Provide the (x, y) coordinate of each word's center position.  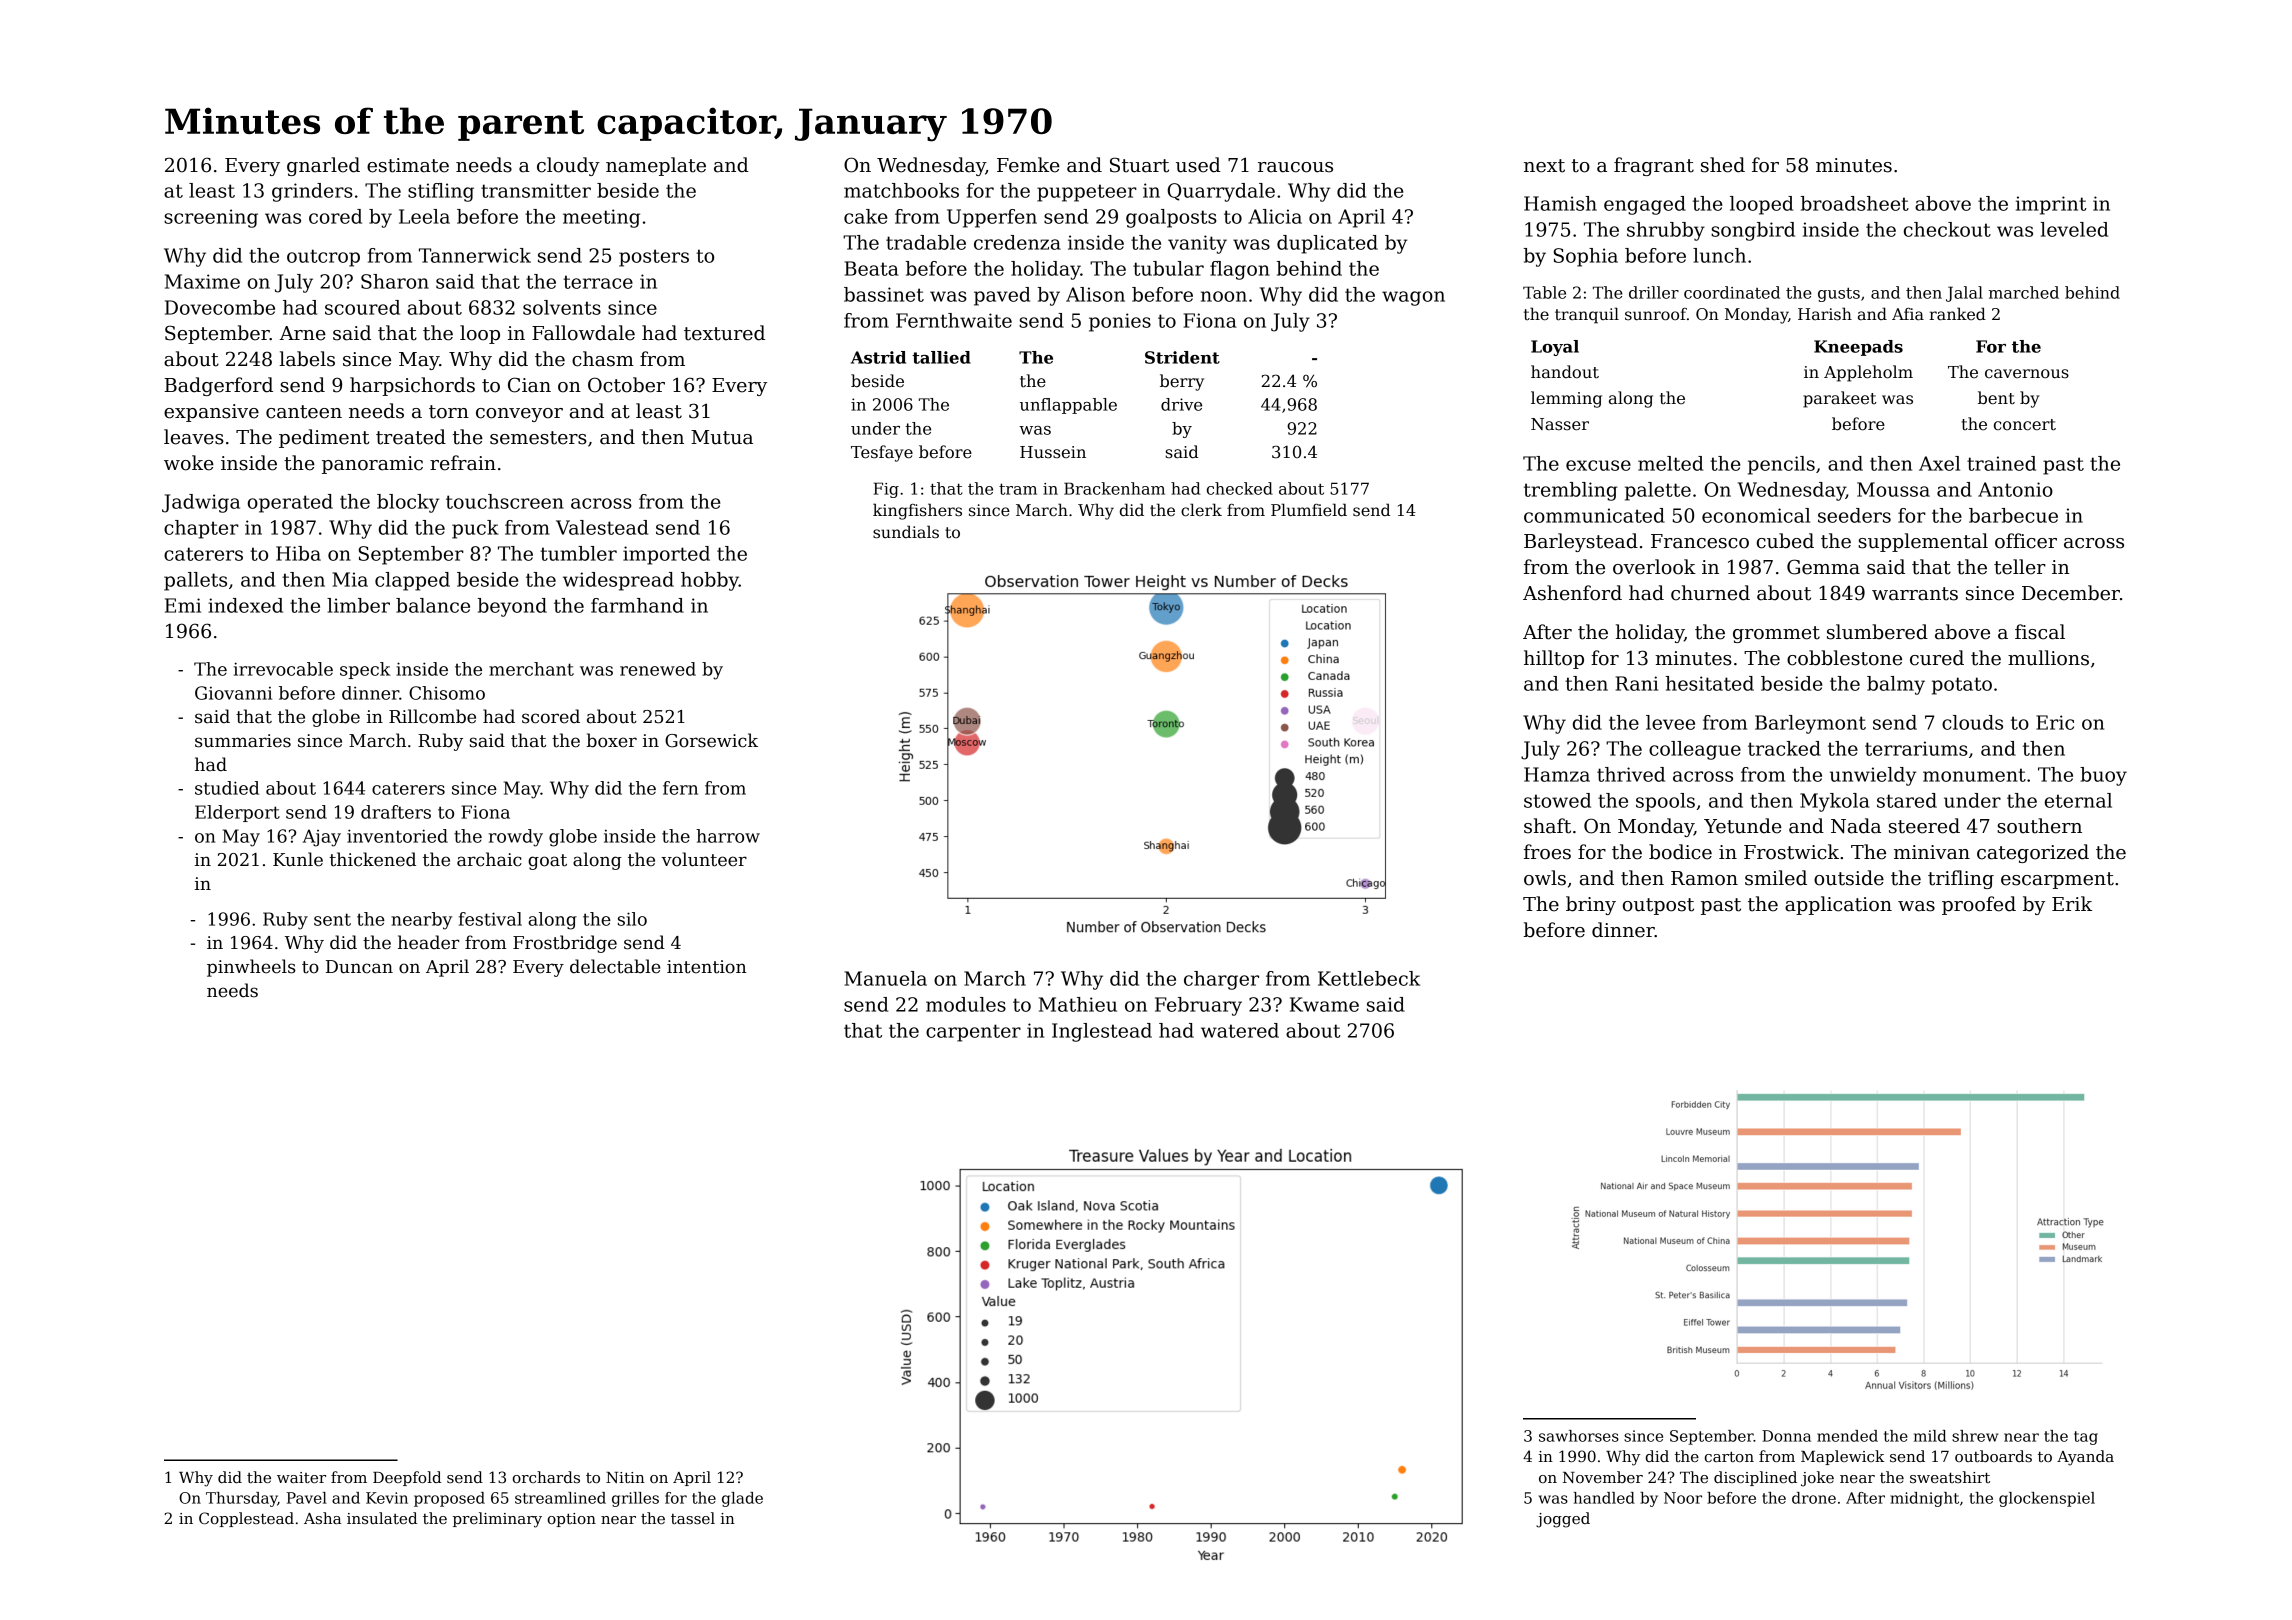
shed (1723, 165)
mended (1847, 1436)
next (1544, 166)
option (572, 1520)
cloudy (568, 166)
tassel (693, 1518)
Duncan (359, 967)
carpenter (973, 1033)
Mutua (722, 437)
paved (1002, 296)
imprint (2051, 205)
